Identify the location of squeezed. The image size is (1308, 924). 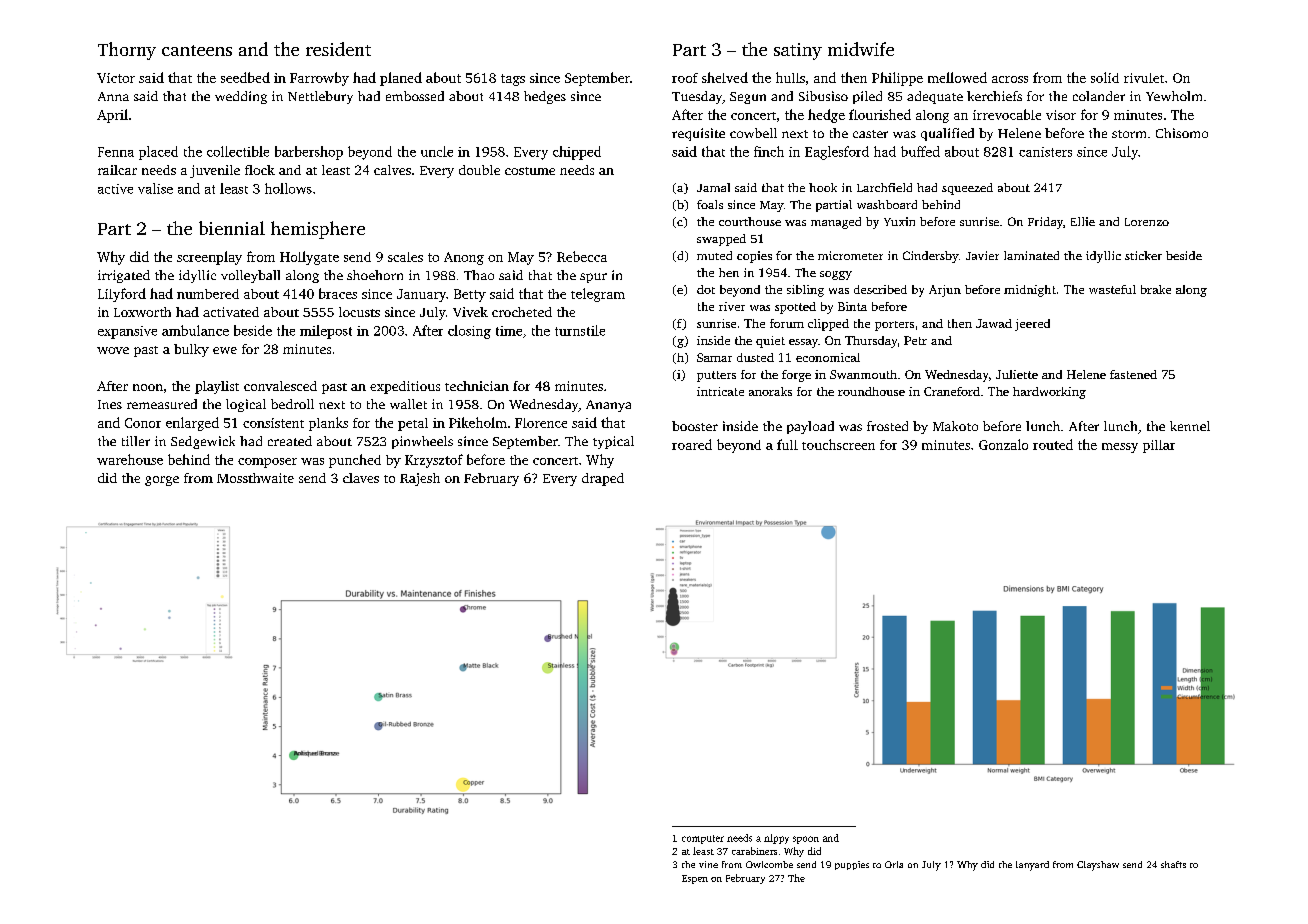
(967, 189).
